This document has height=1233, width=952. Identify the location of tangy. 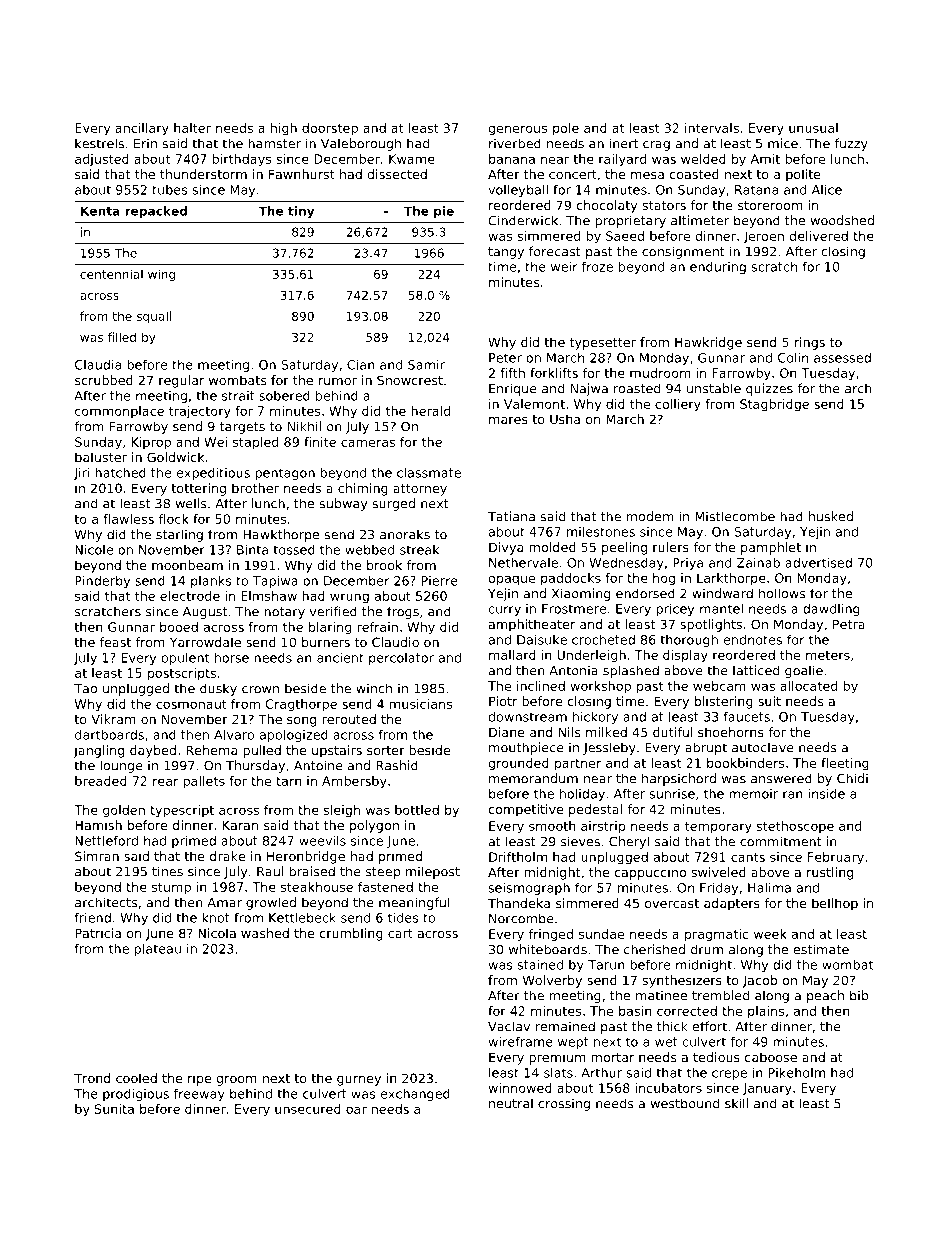
(506, 253).
